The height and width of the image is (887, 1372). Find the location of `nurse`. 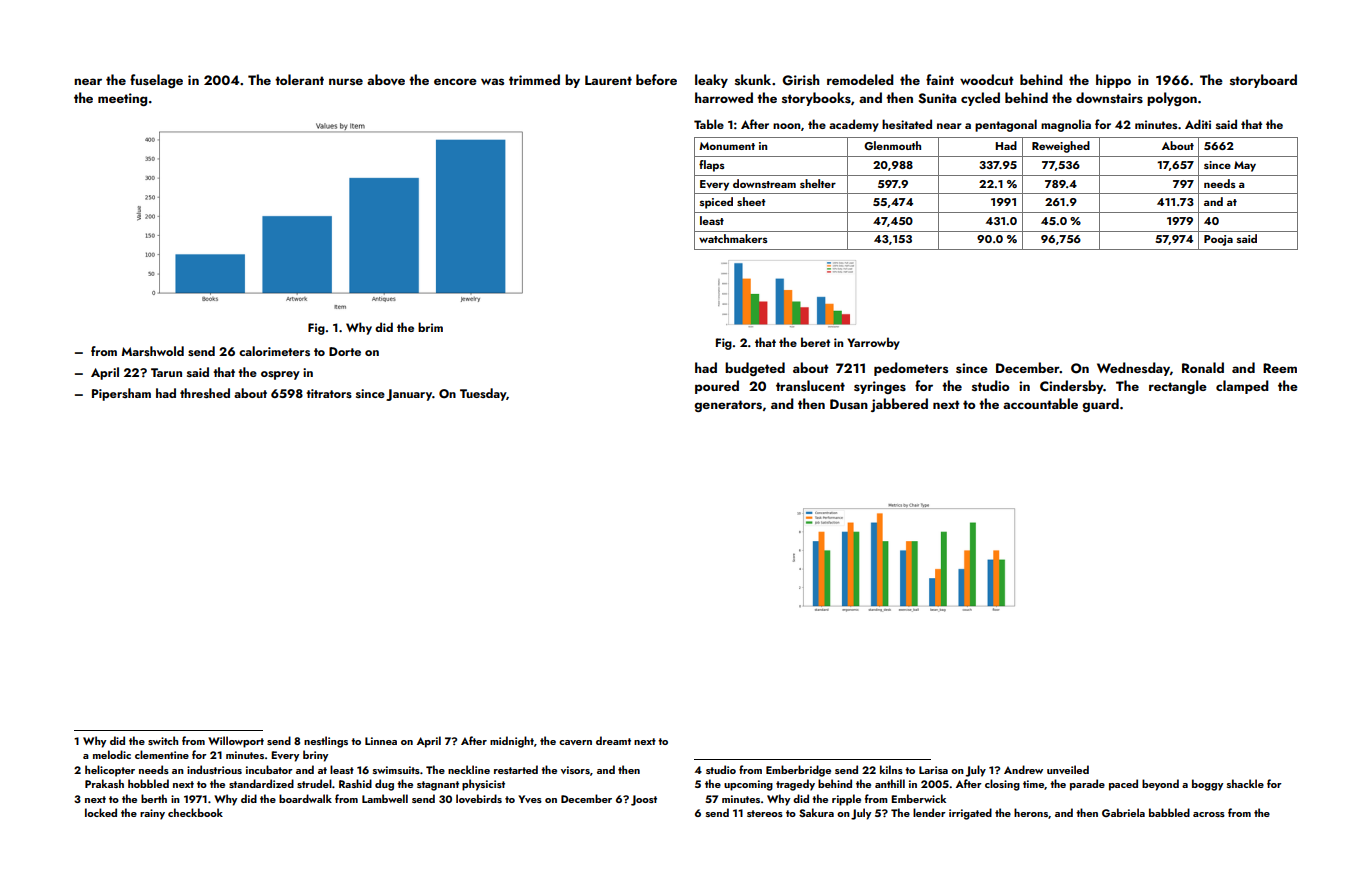

nurse is located at coordinates (346, 81).
